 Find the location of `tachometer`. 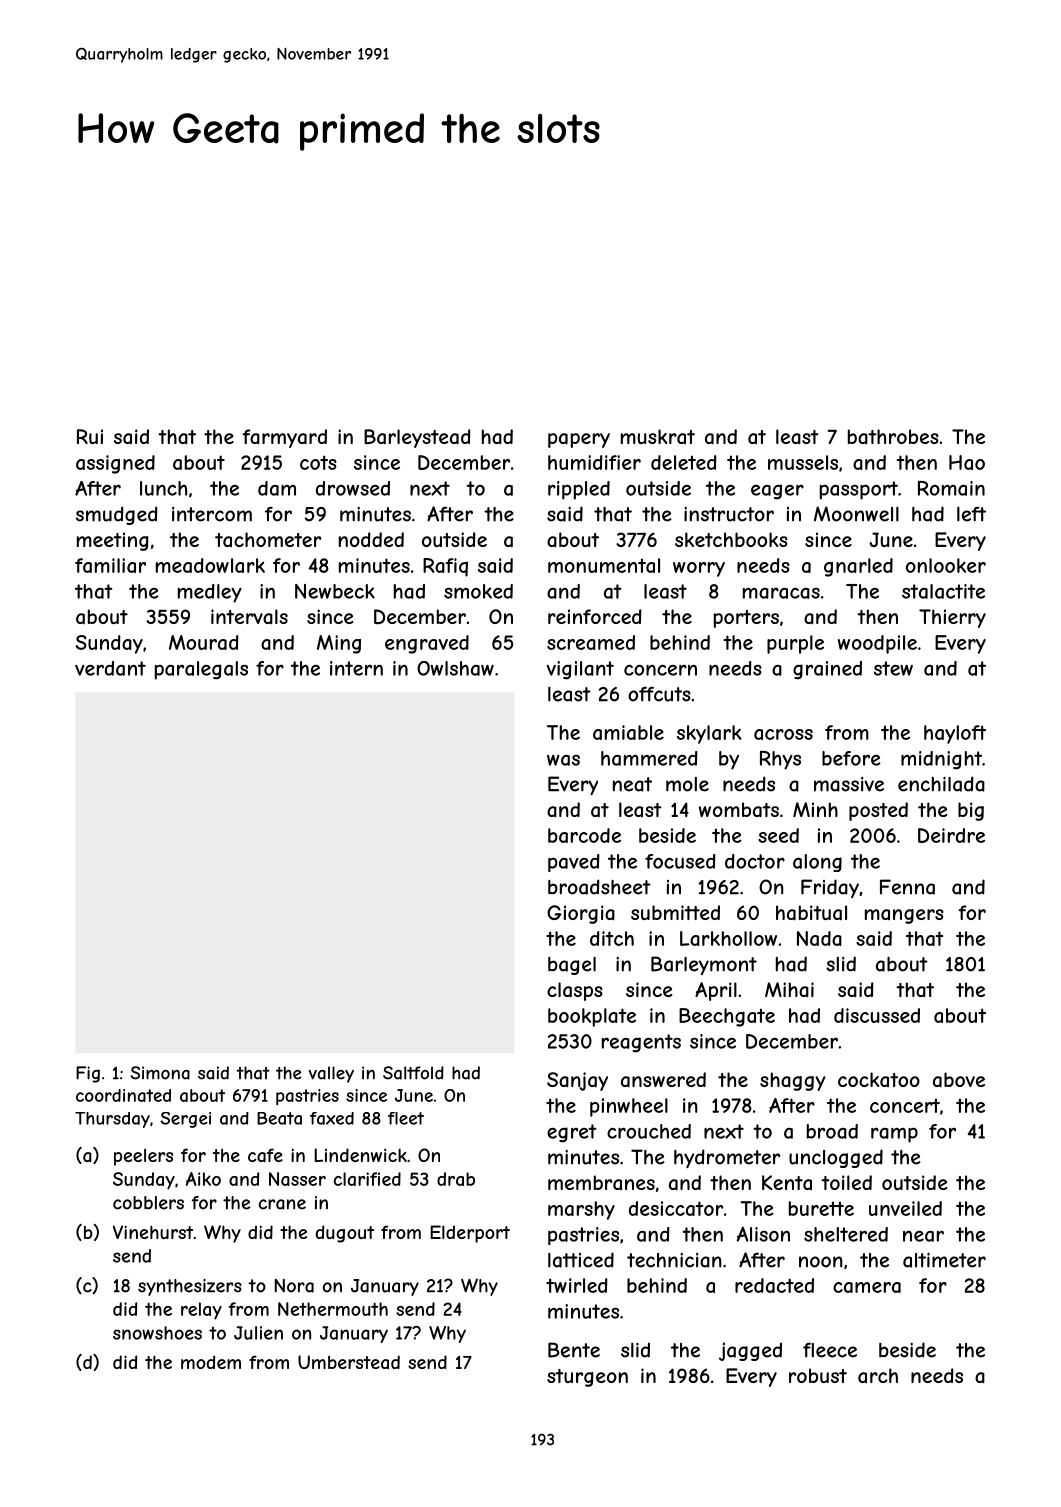

tachometer is located at coordinates (268, 539).
